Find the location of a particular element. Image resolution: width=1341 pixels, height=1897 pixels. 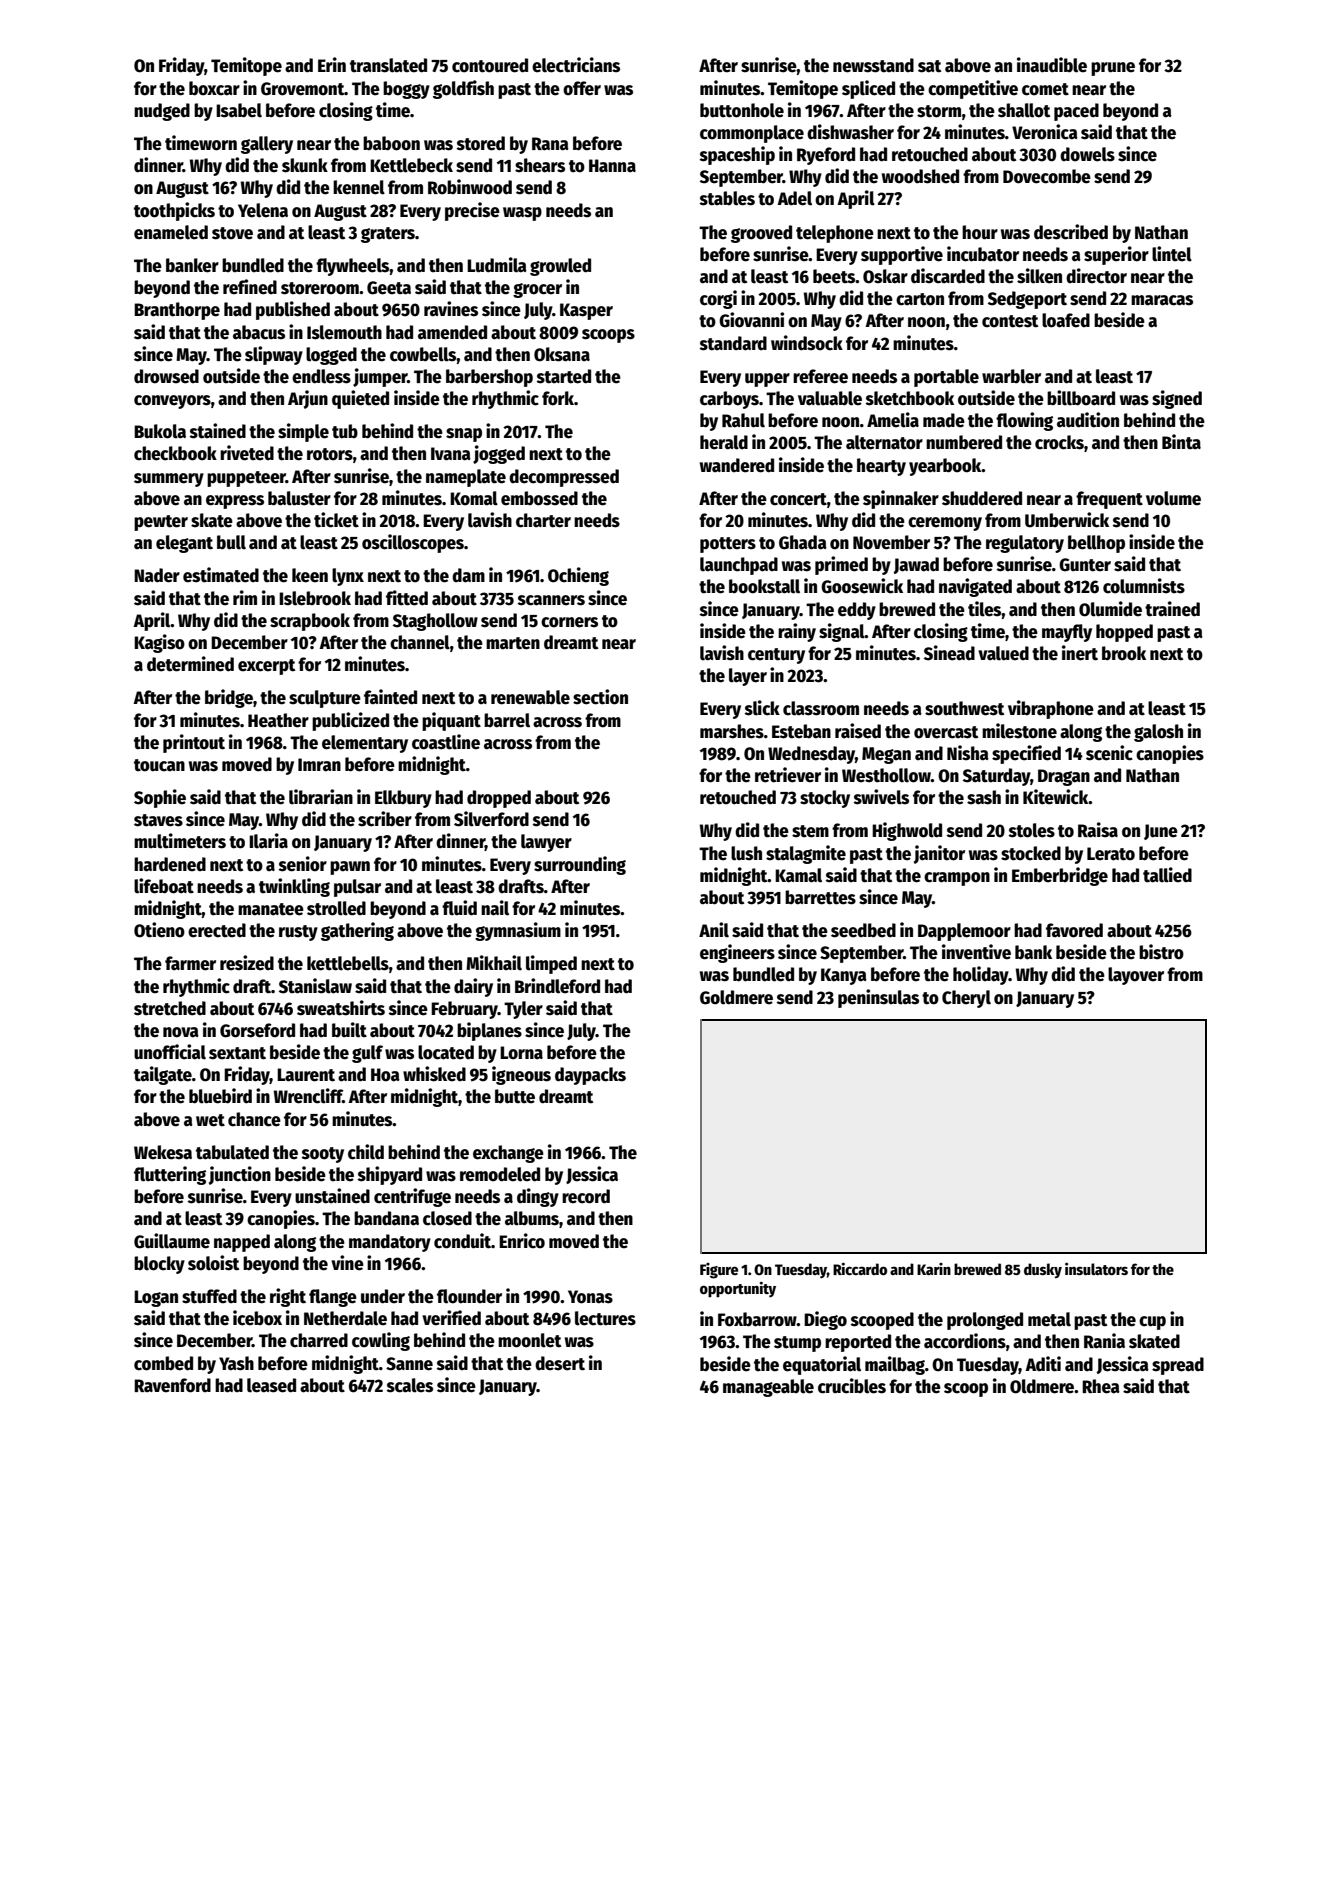

nova is located at coordinates (181, 1032).
